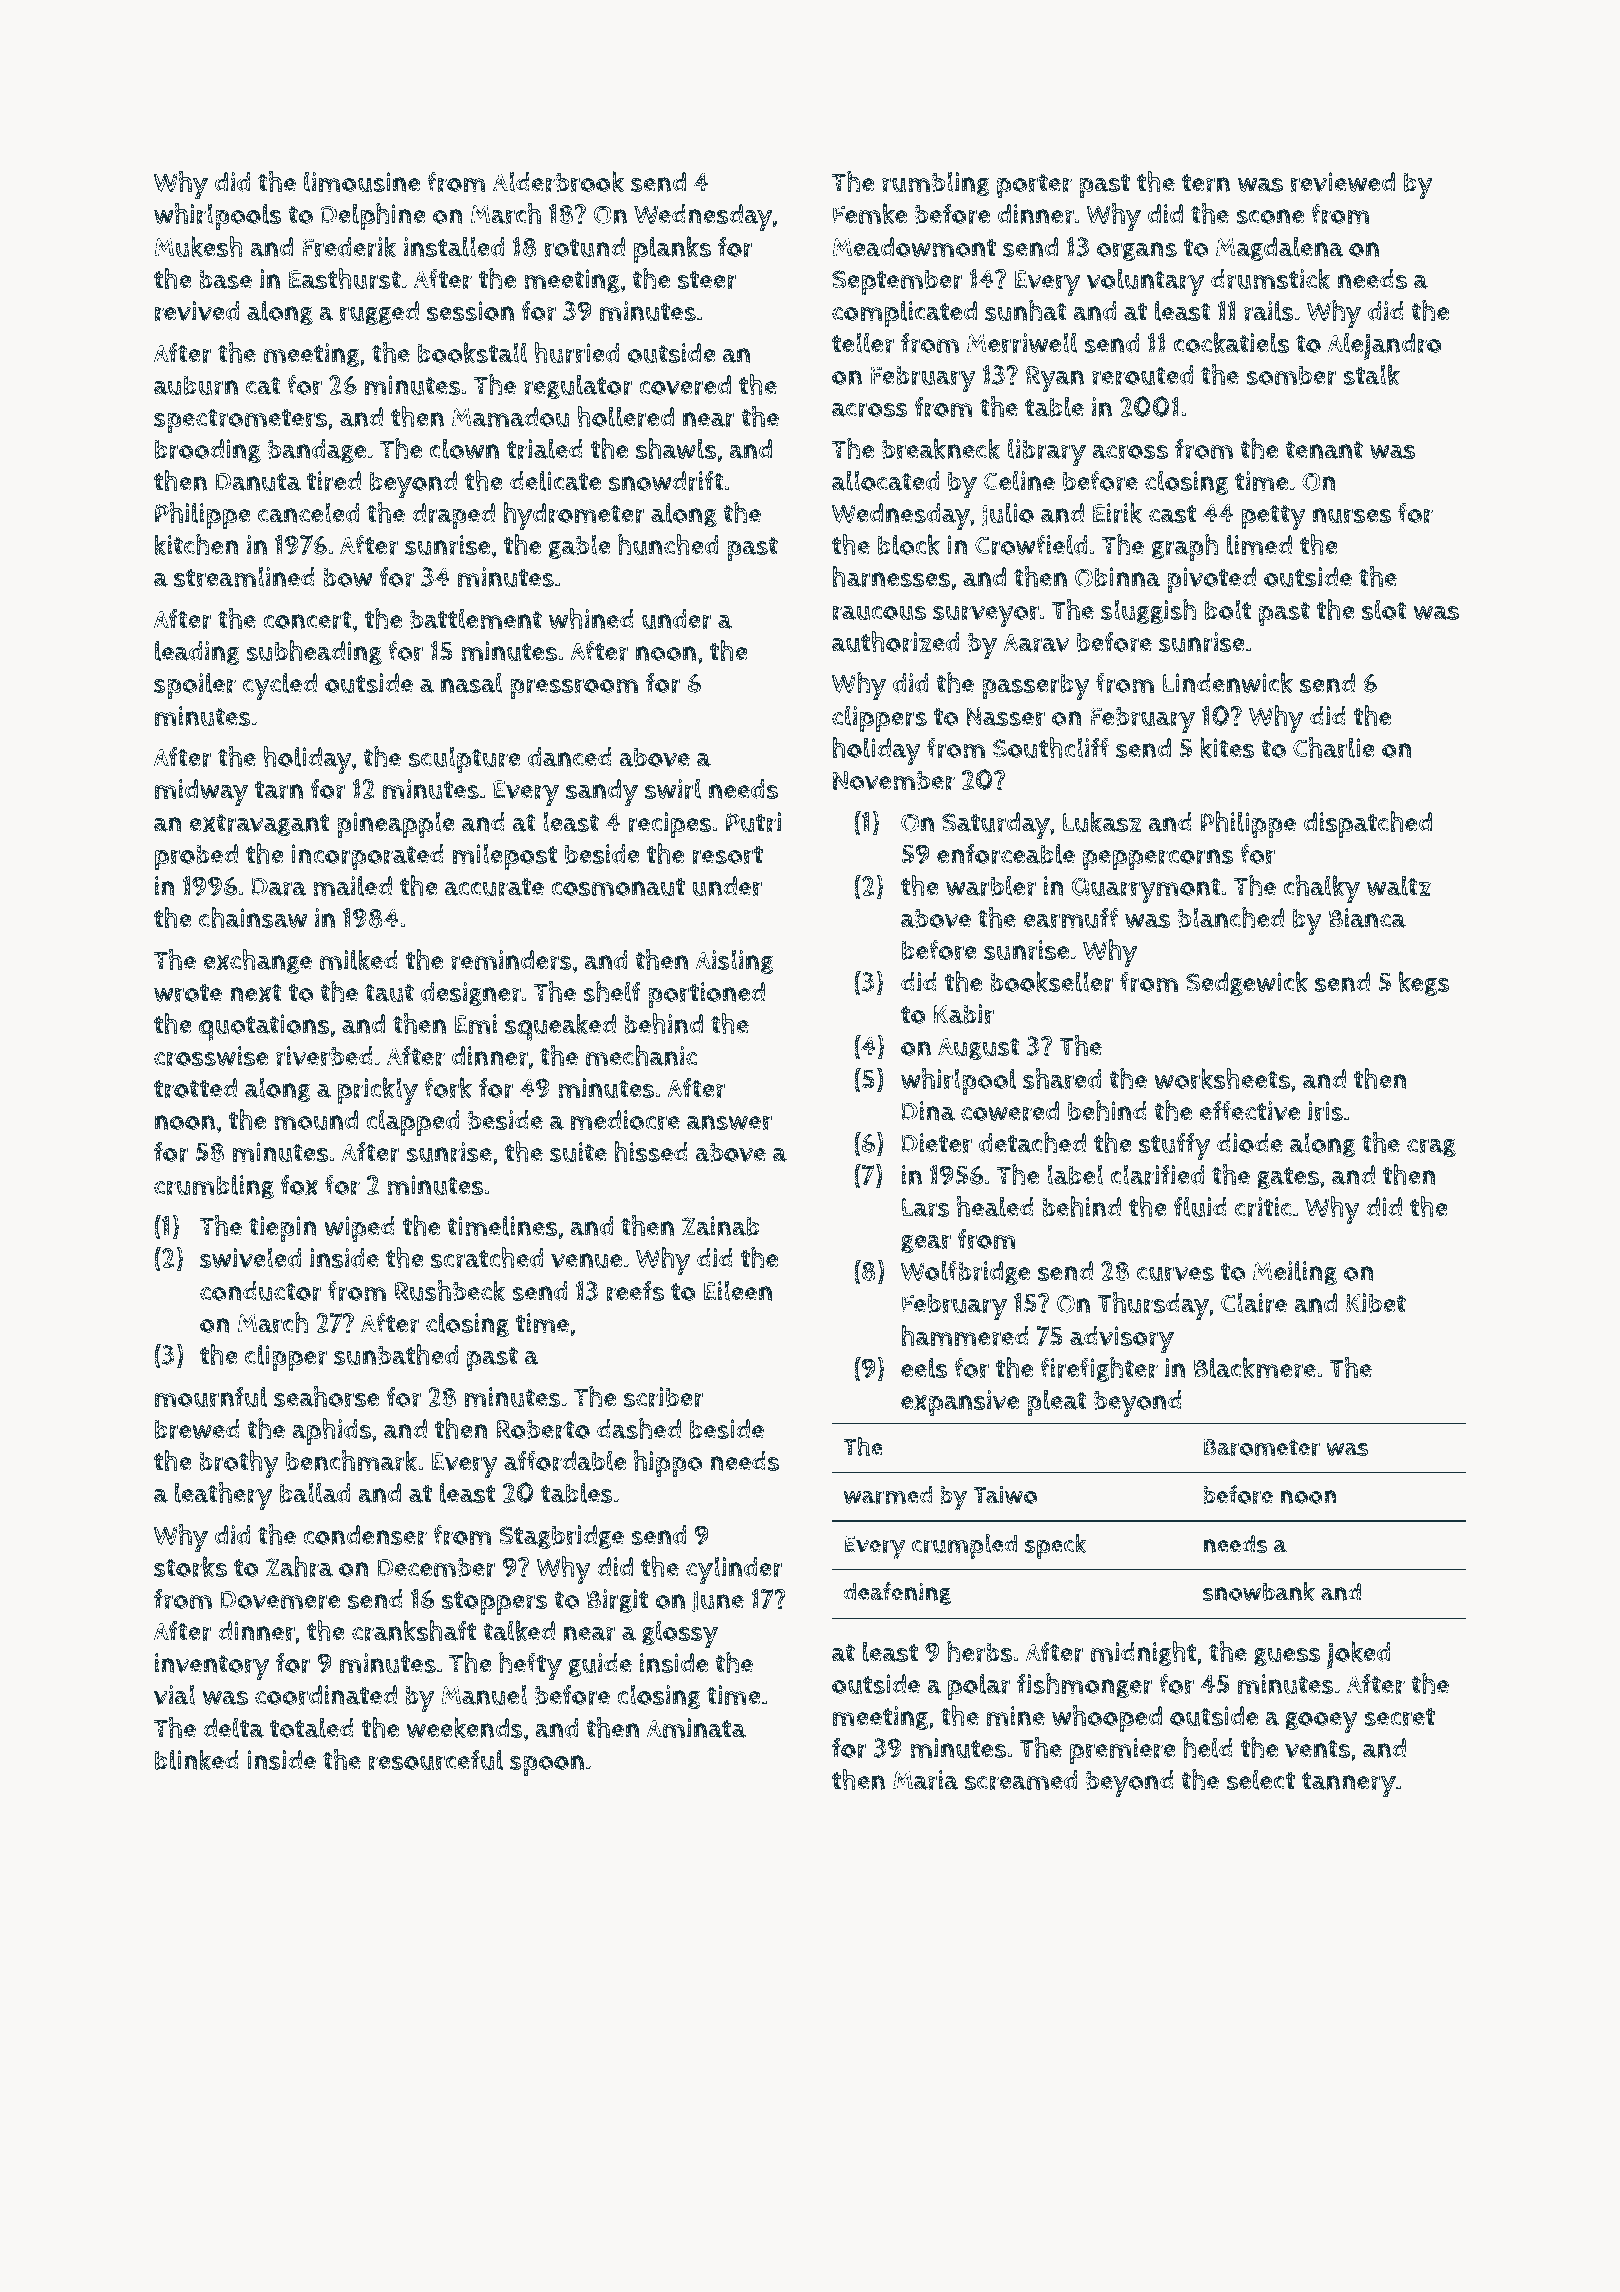 The height and width of the screenshot is (2292, 1620). What do you see at coordinates (261, 1291) in the screenshot?
I see `conductor` at bounding box center [261, 1291].
